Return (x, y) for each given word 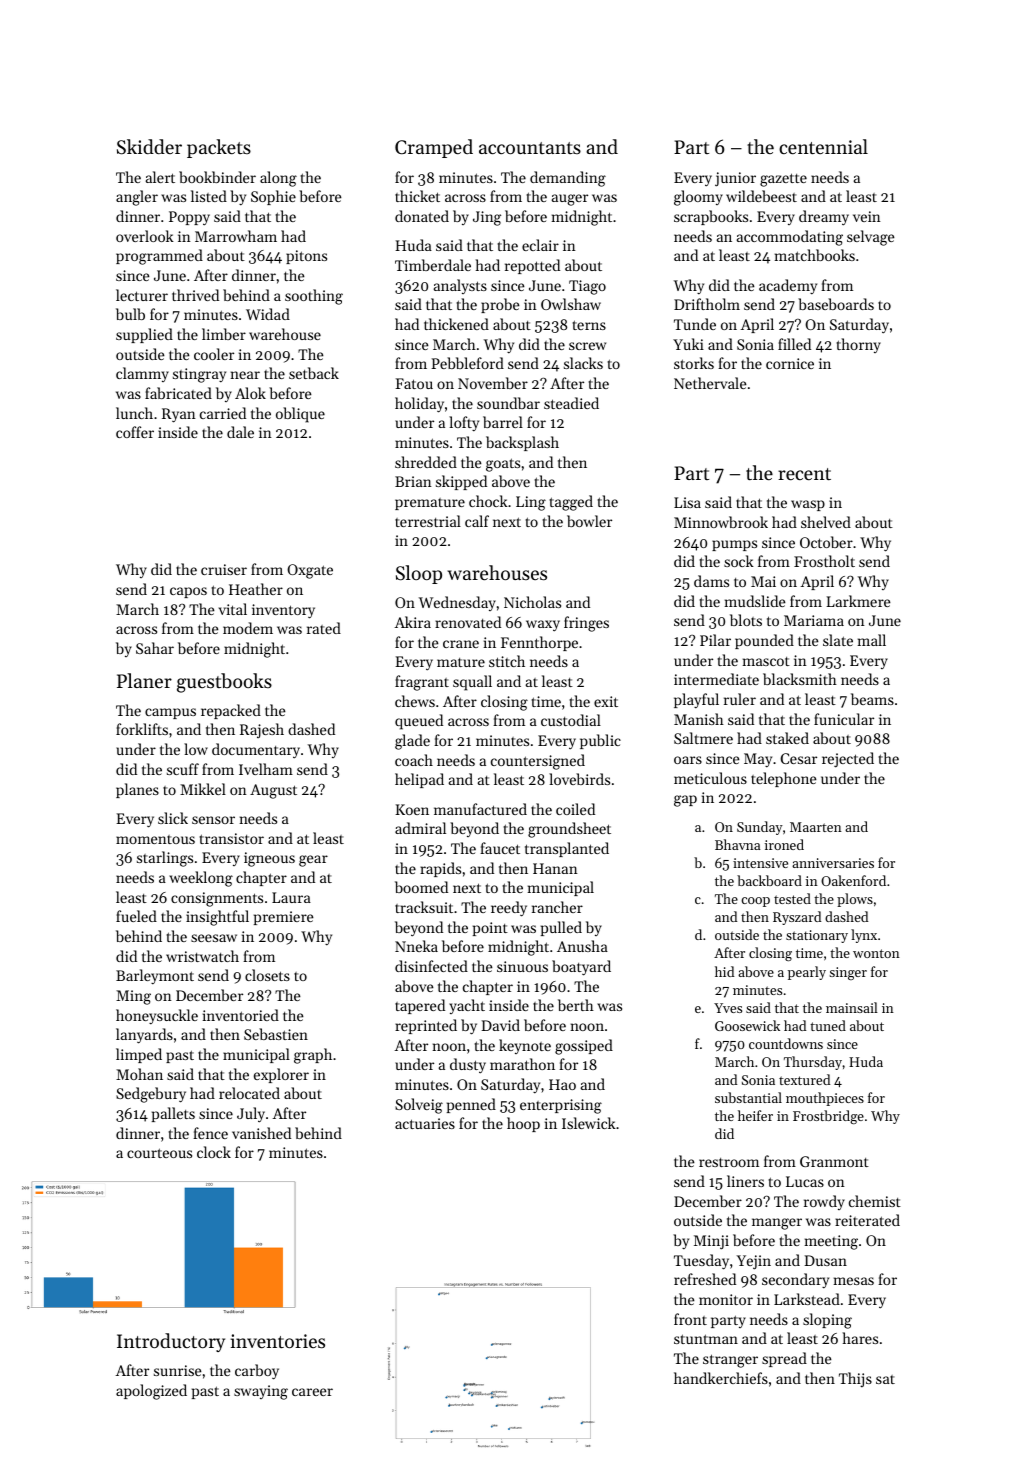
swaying (261, 1392)
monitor (726, 1299)
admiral (420, 828)
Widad (268, 314)
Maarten (816, 827)
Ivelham (266, 769)
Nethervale (710, 383)
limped (139, 1055)
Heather (256, 589)
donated (422, 216)
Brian (413, 481)
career (312, 1392)
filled (794, 344)
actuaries (425, 1123)
